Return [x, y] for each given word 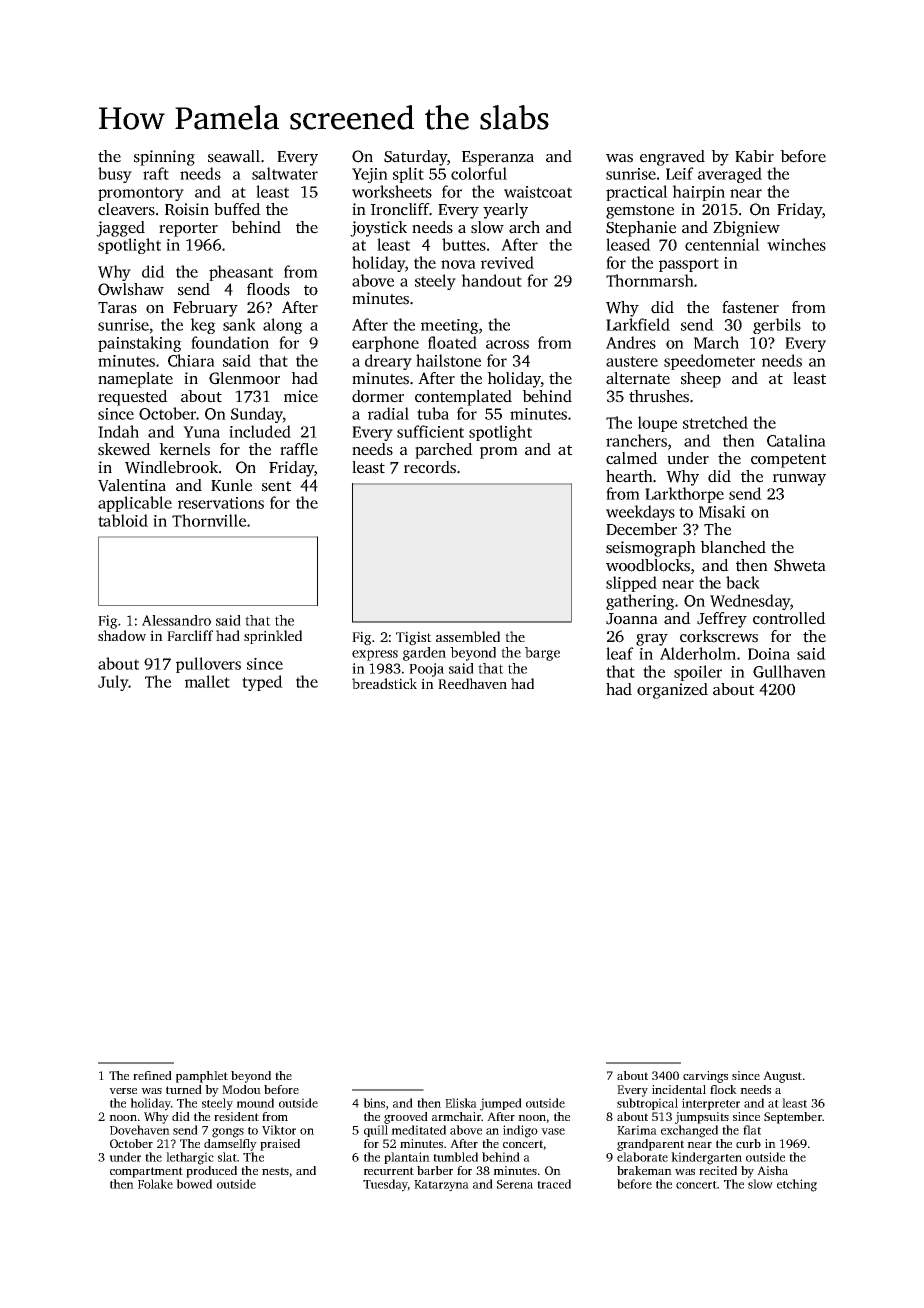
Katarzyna [441, 1186]
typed [262, 683]
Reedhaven [472, 683]
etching [797, 1185]
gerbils [777, 326]
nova [458, 264]
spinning [164, 158]
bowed [194, 1184]
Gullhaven [789, 671]
